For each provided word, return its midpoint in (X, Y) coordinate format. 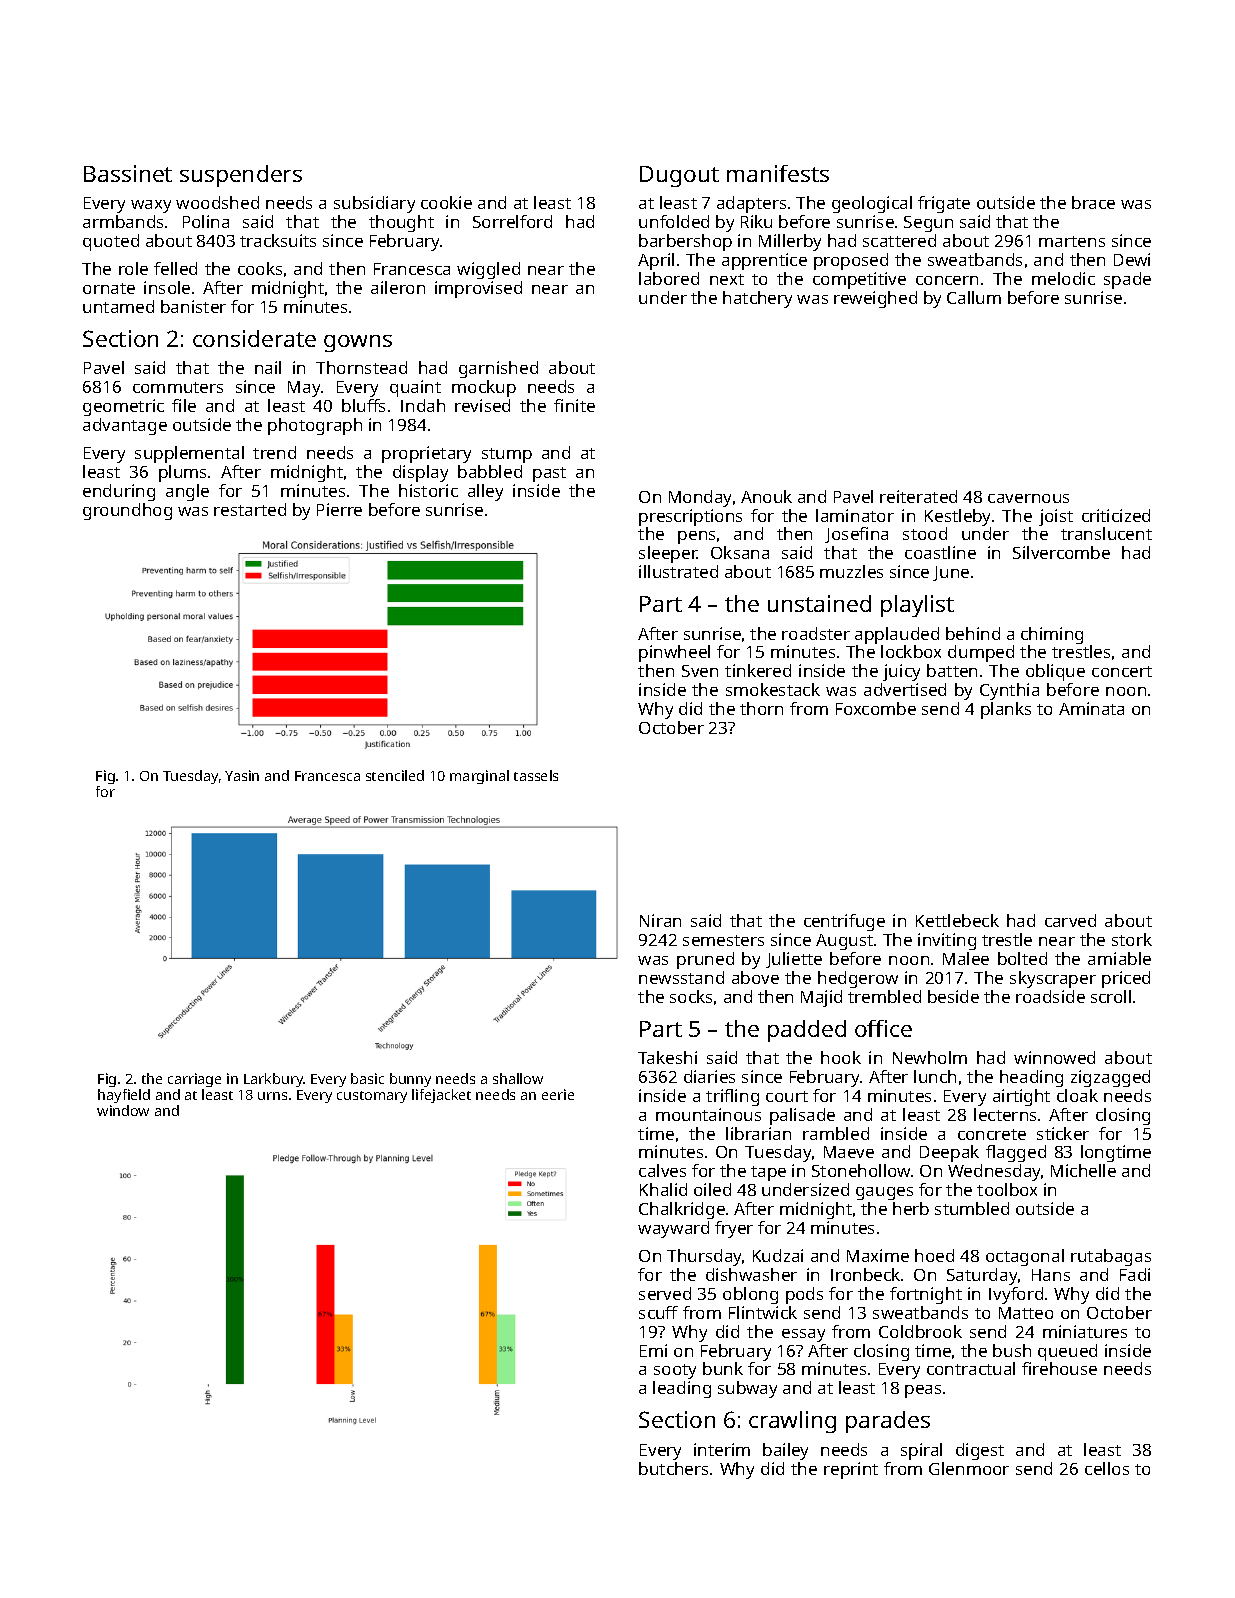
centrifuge (844, 922)
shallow (518, 1078)
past (549, 474)
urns (272, 1096)
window (123, 1110)
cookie (446, 202)
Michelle (1083, 1170)
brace (1093, 202)
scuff (658, 1312)
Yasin (242, 775)
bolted (1022, 958)
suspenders (241, 176)
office (883, 1028)
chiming (1052, 635)
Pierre (339, 509)
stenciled (395, 775)
